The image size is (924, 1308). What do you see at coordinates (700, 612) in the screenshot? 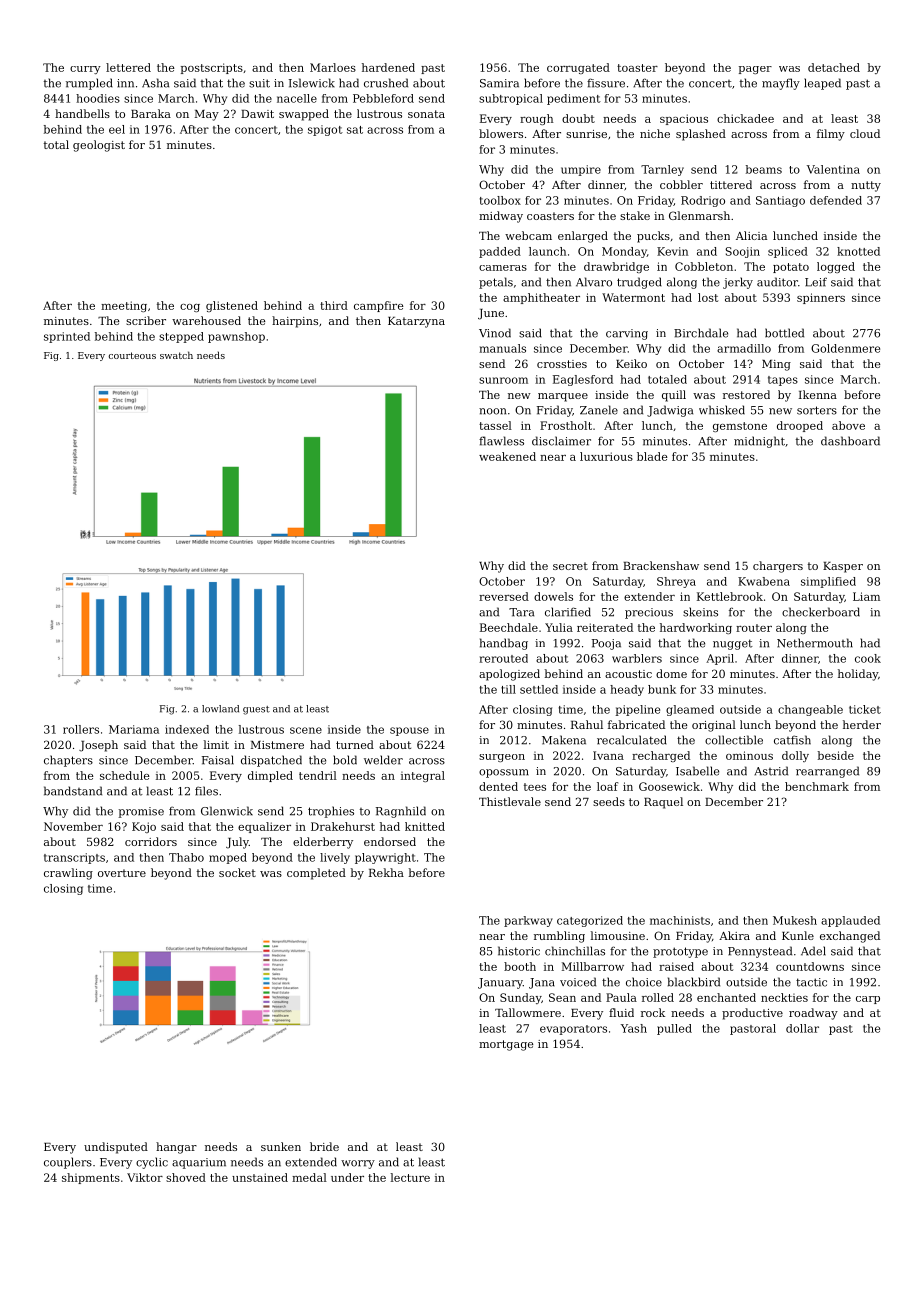
I see `skeins` at bounding box center [700, 612].
